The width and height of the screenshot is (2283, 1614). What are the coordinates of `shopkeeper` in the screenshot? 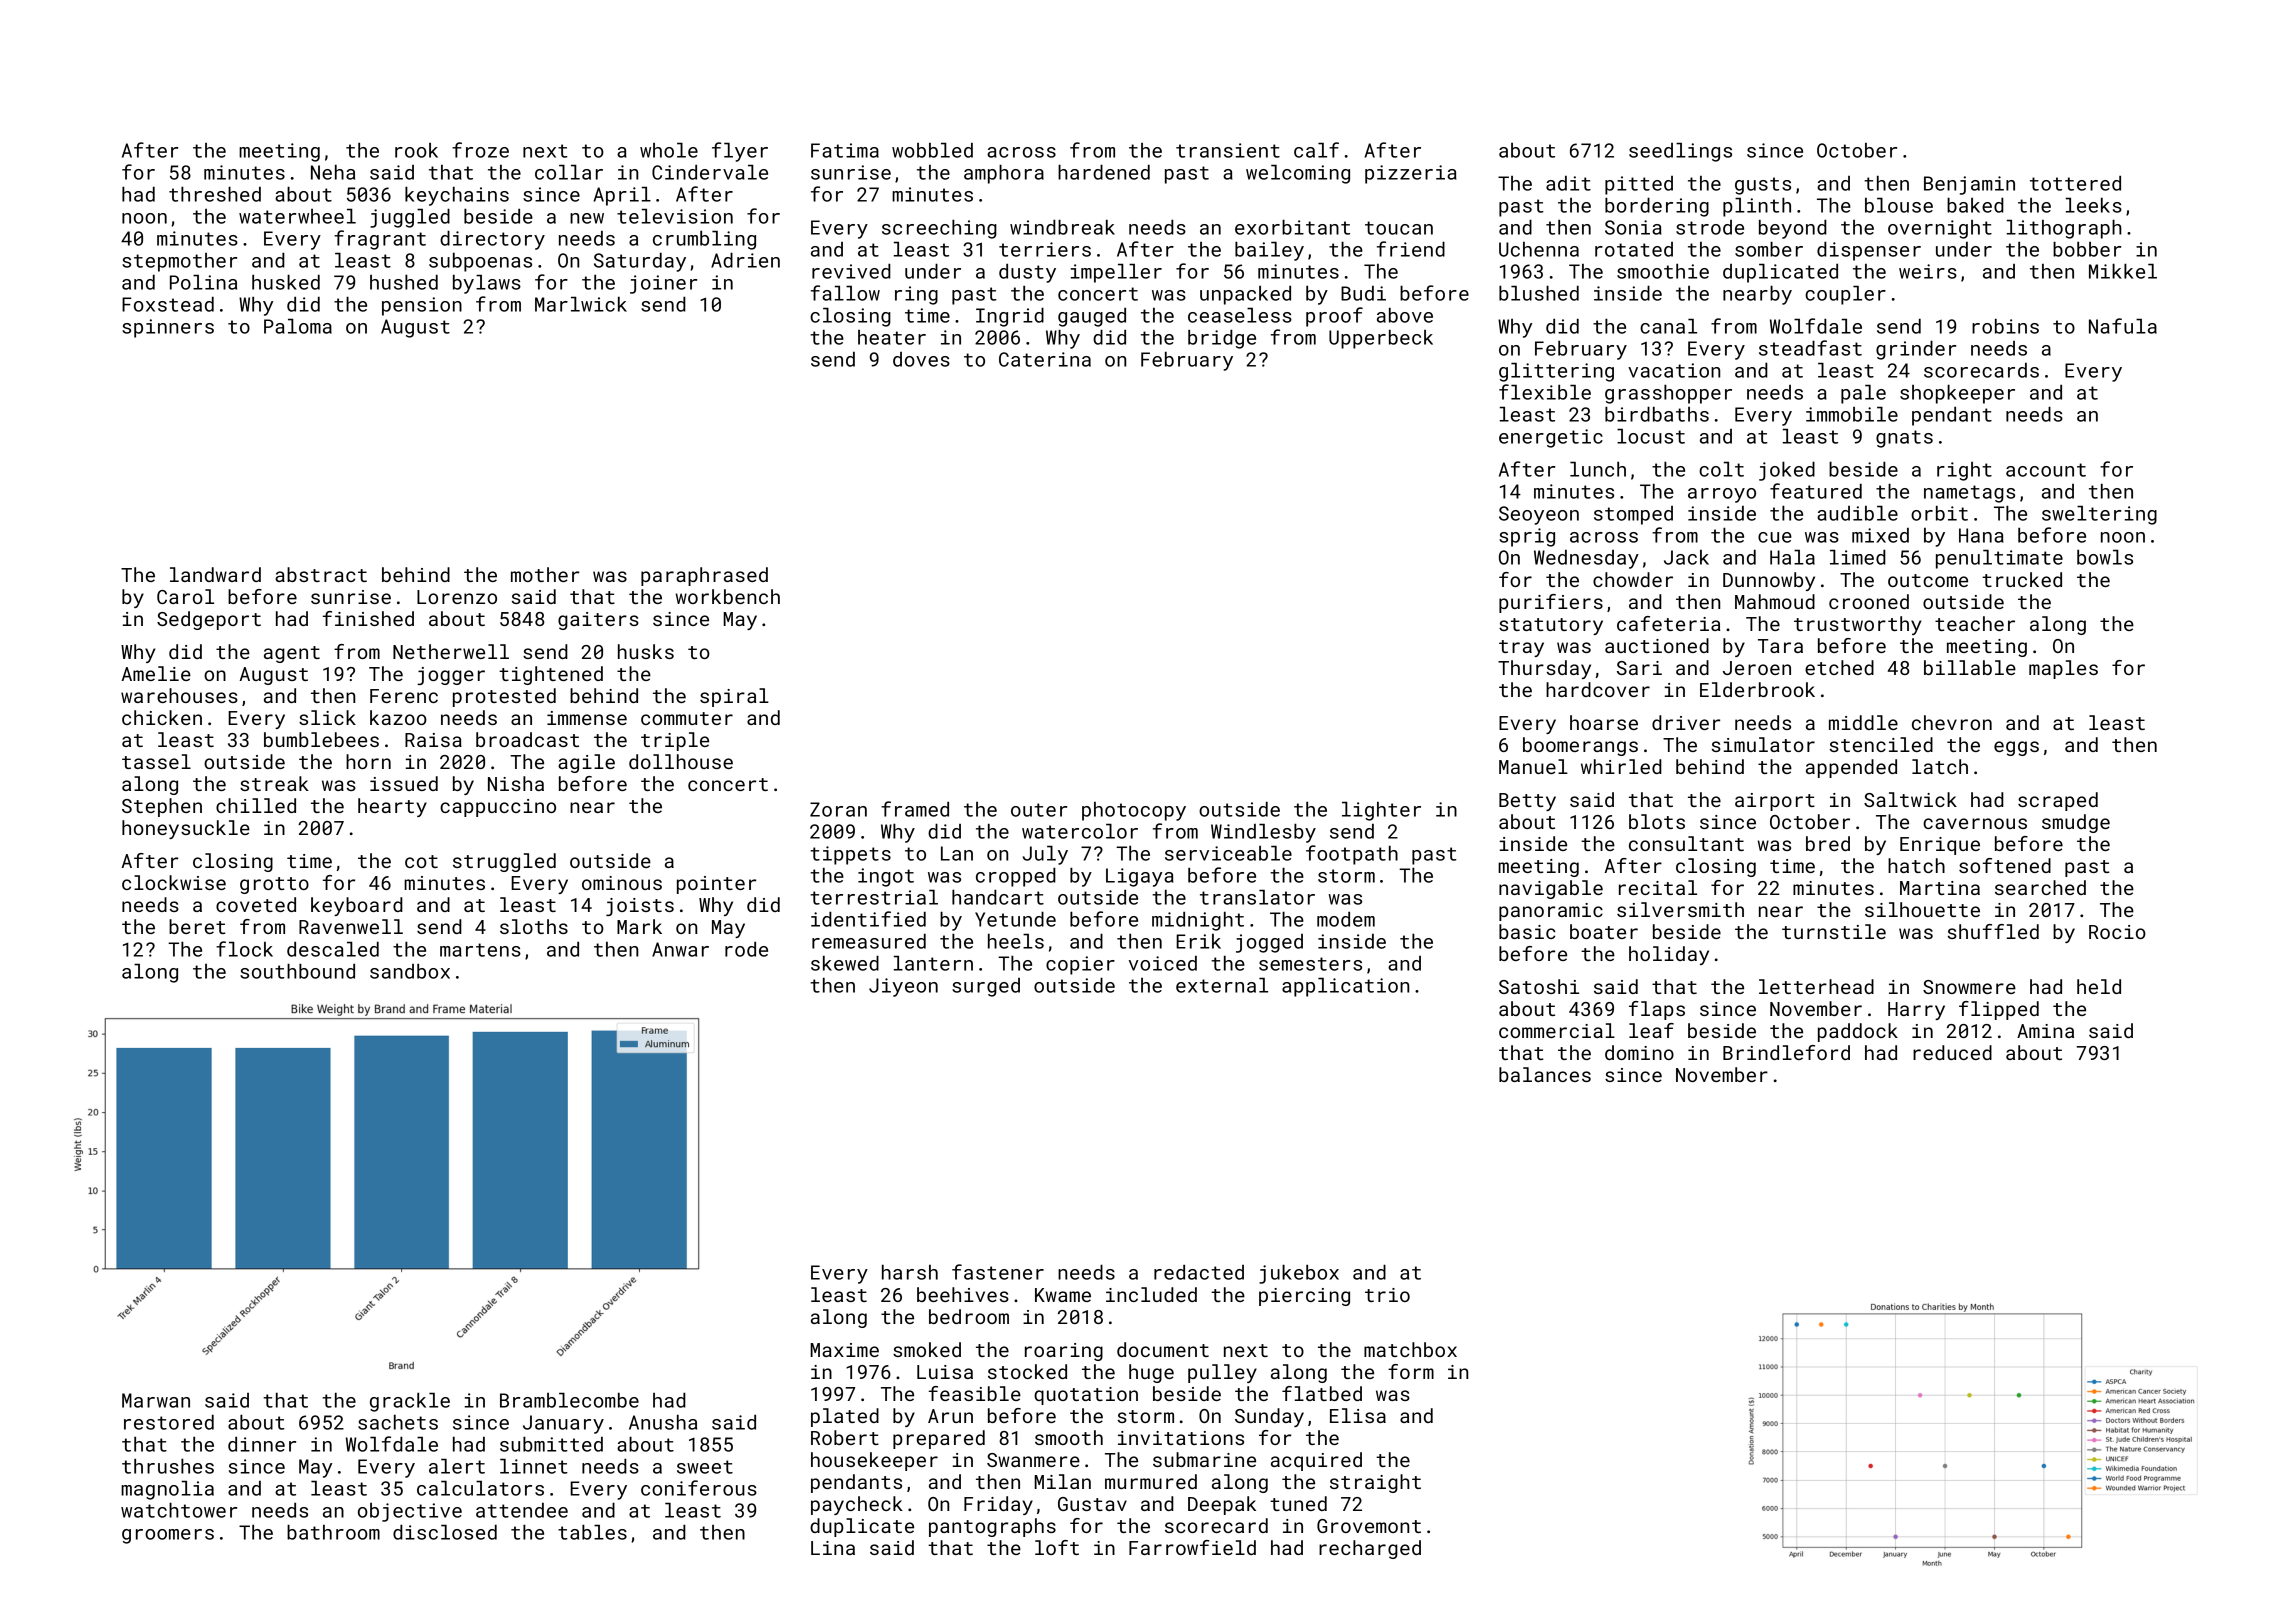 It's located at (1957, 394).
